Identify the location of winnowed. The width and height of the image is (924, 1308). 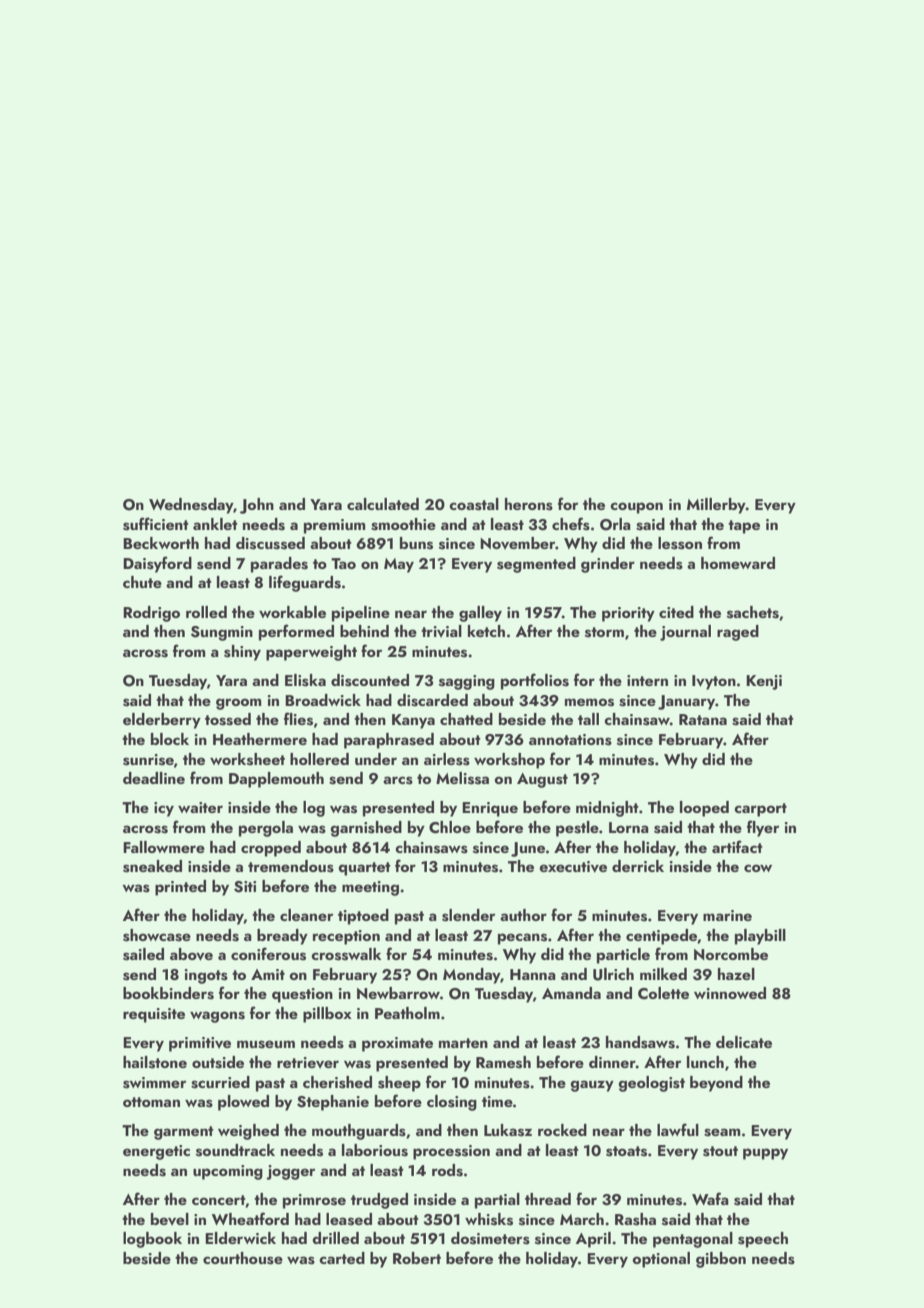
(730, 993).
